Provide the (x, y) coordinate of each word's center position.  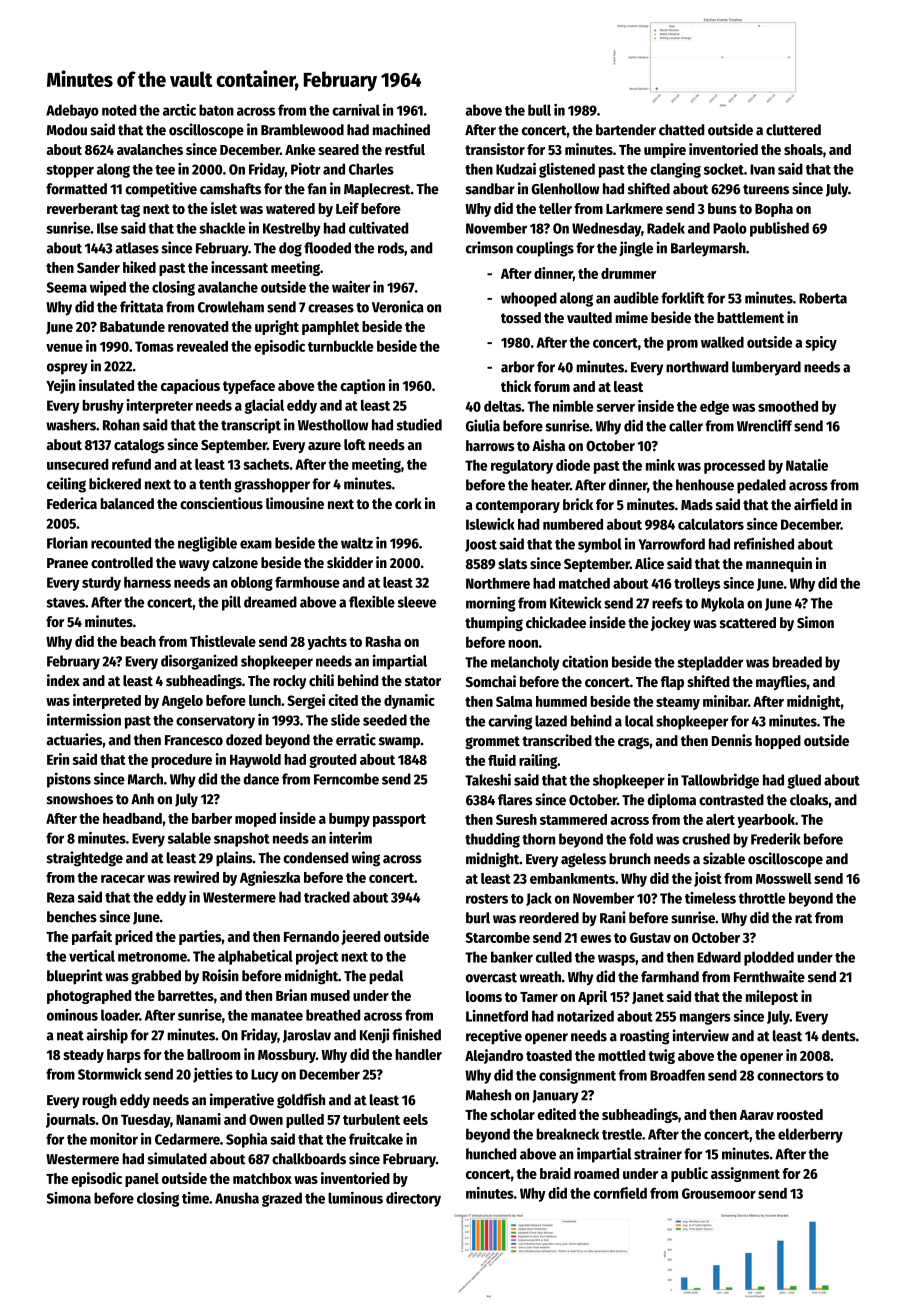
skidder (350, 562)
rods (391, 248)
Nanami (198, 1119)
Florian (67, 542)
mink (660, 465)
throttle (762, 898)
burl (478, 918)
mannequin (779, 564)
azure (324, 446)
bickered (115, 483)
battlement (750, 317)
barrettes (186, 995)
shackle (222, 228)
